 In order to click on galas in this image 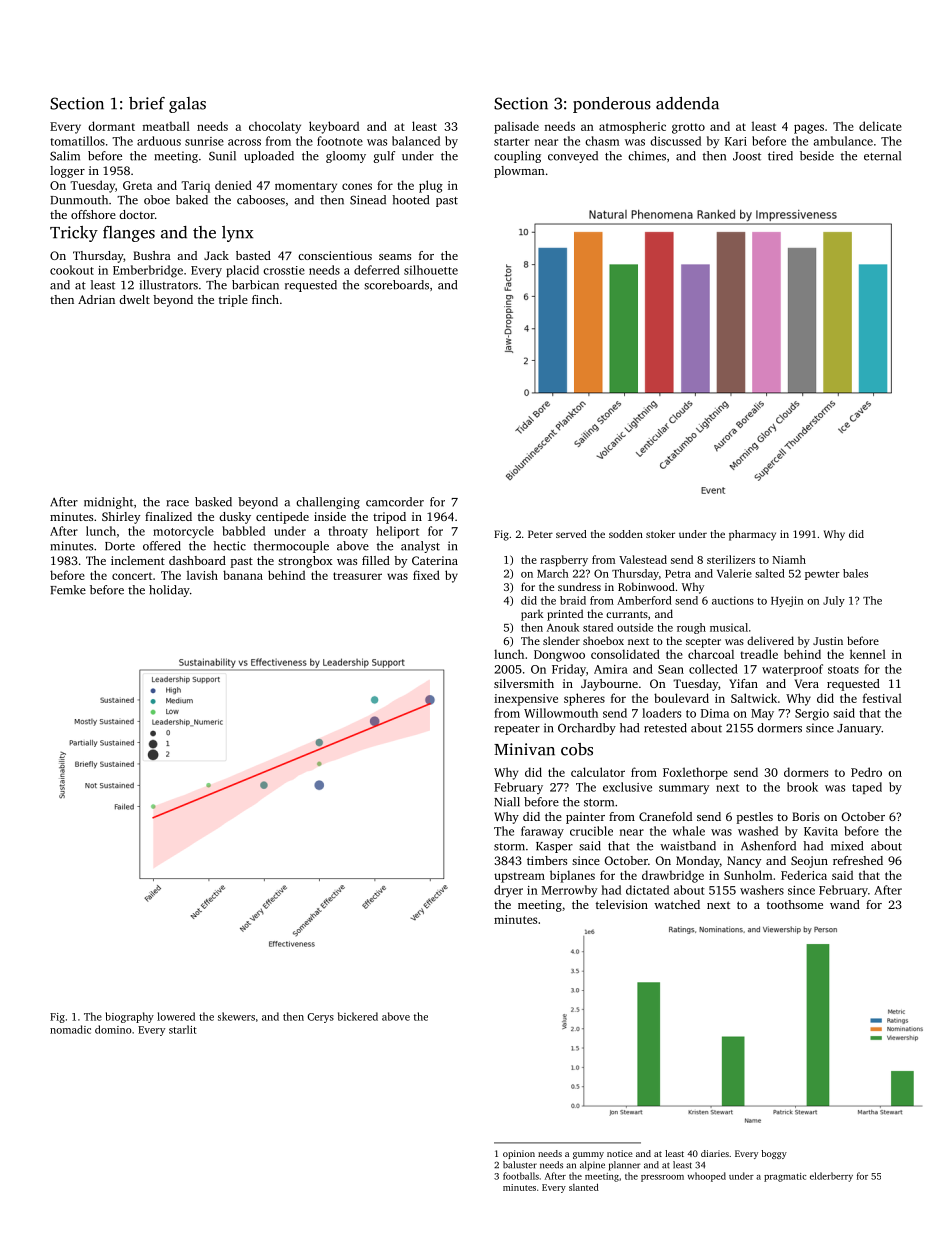, I will do `click(187, 105)`.
